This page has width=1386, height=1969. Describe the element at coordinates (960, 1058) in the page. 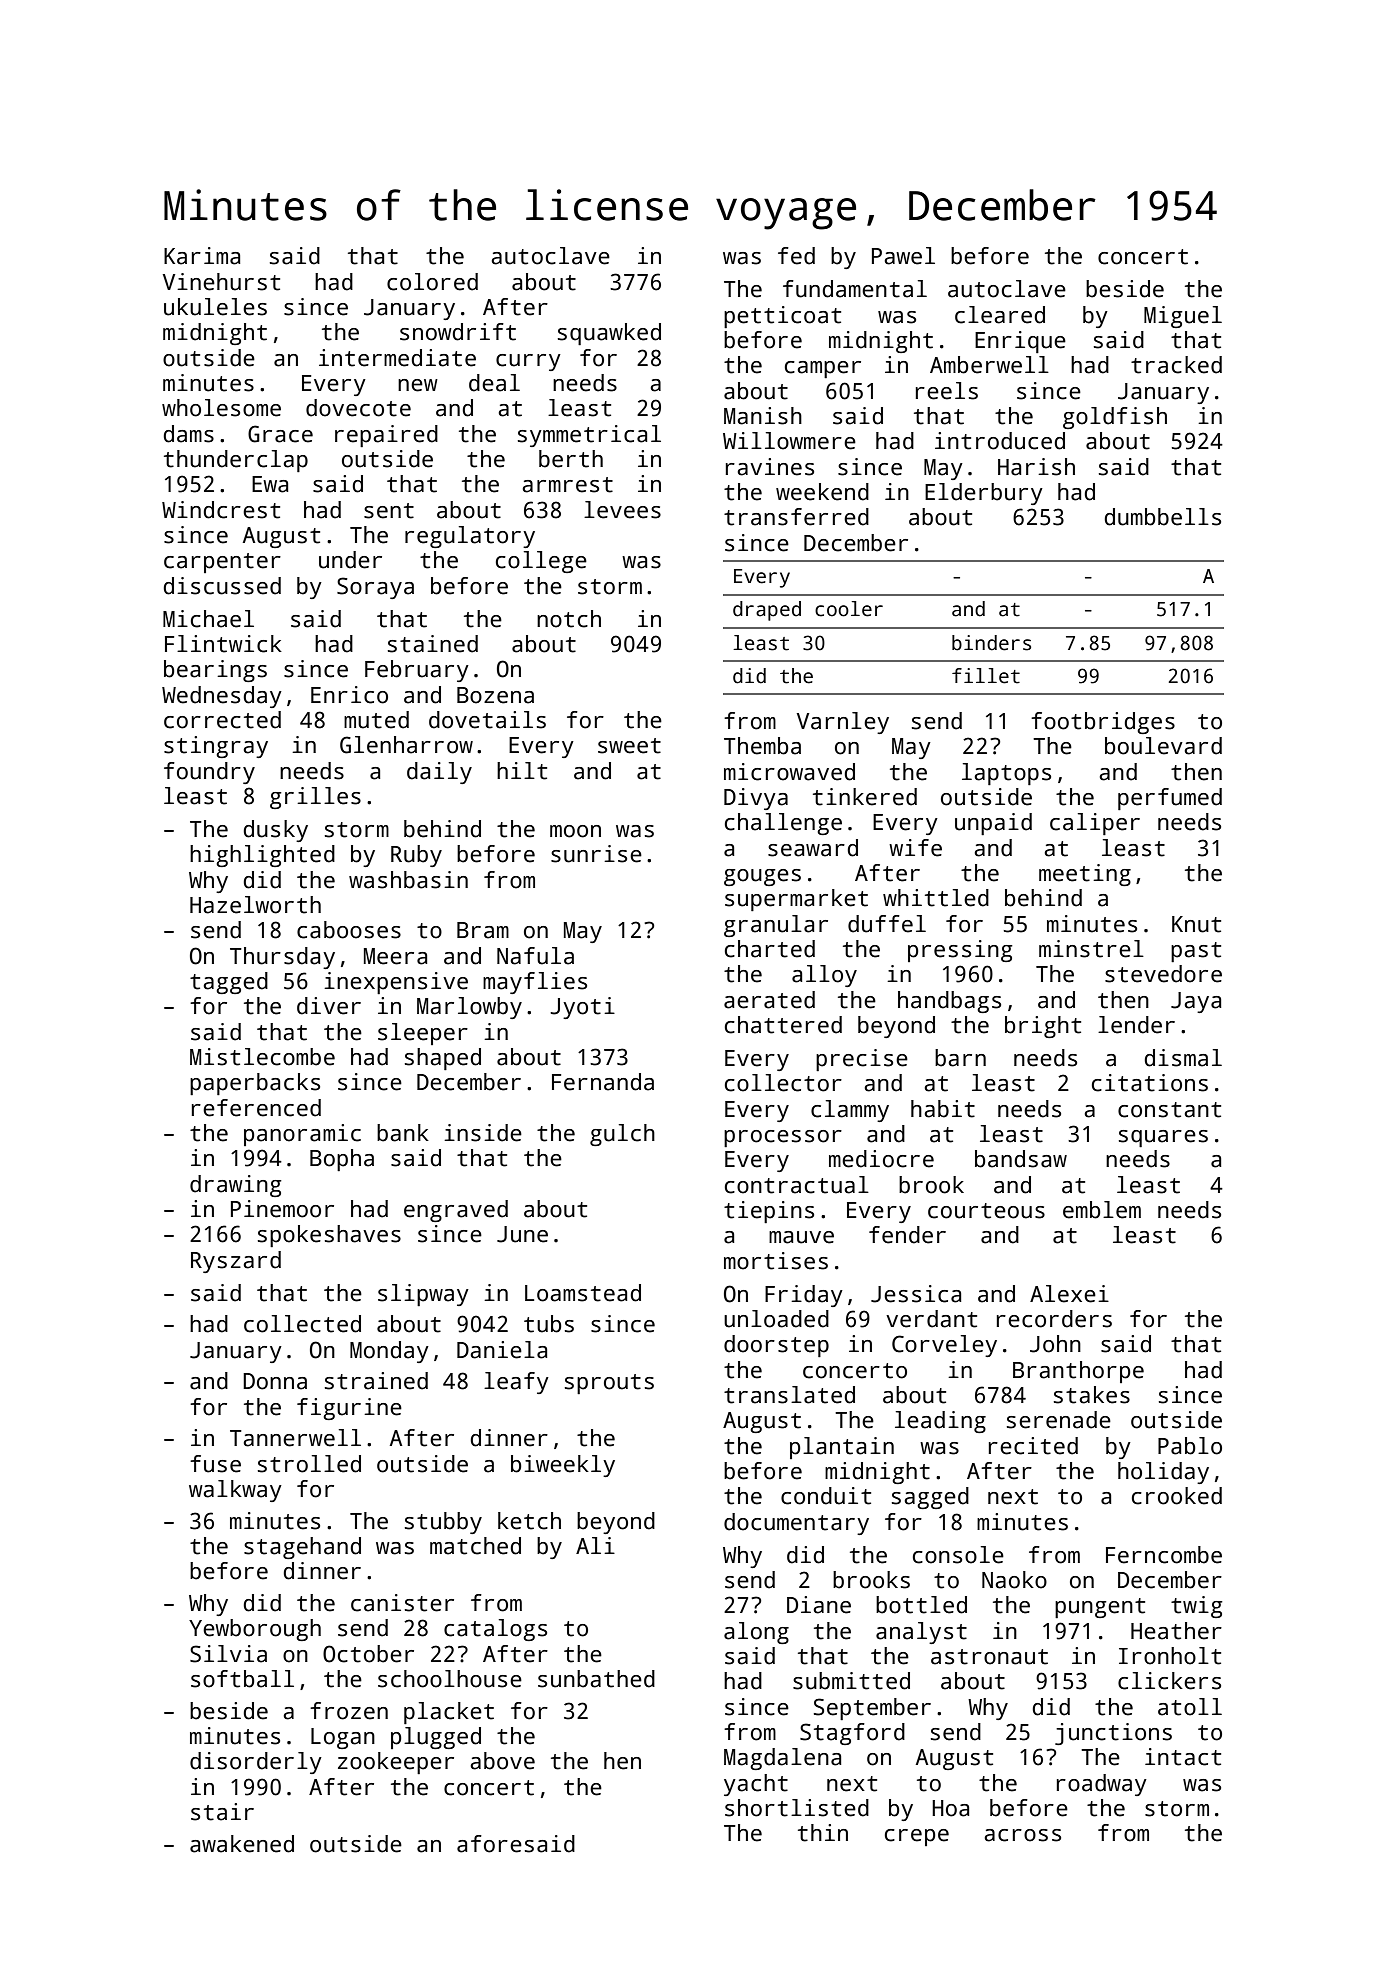

I see `barn` at that location.
